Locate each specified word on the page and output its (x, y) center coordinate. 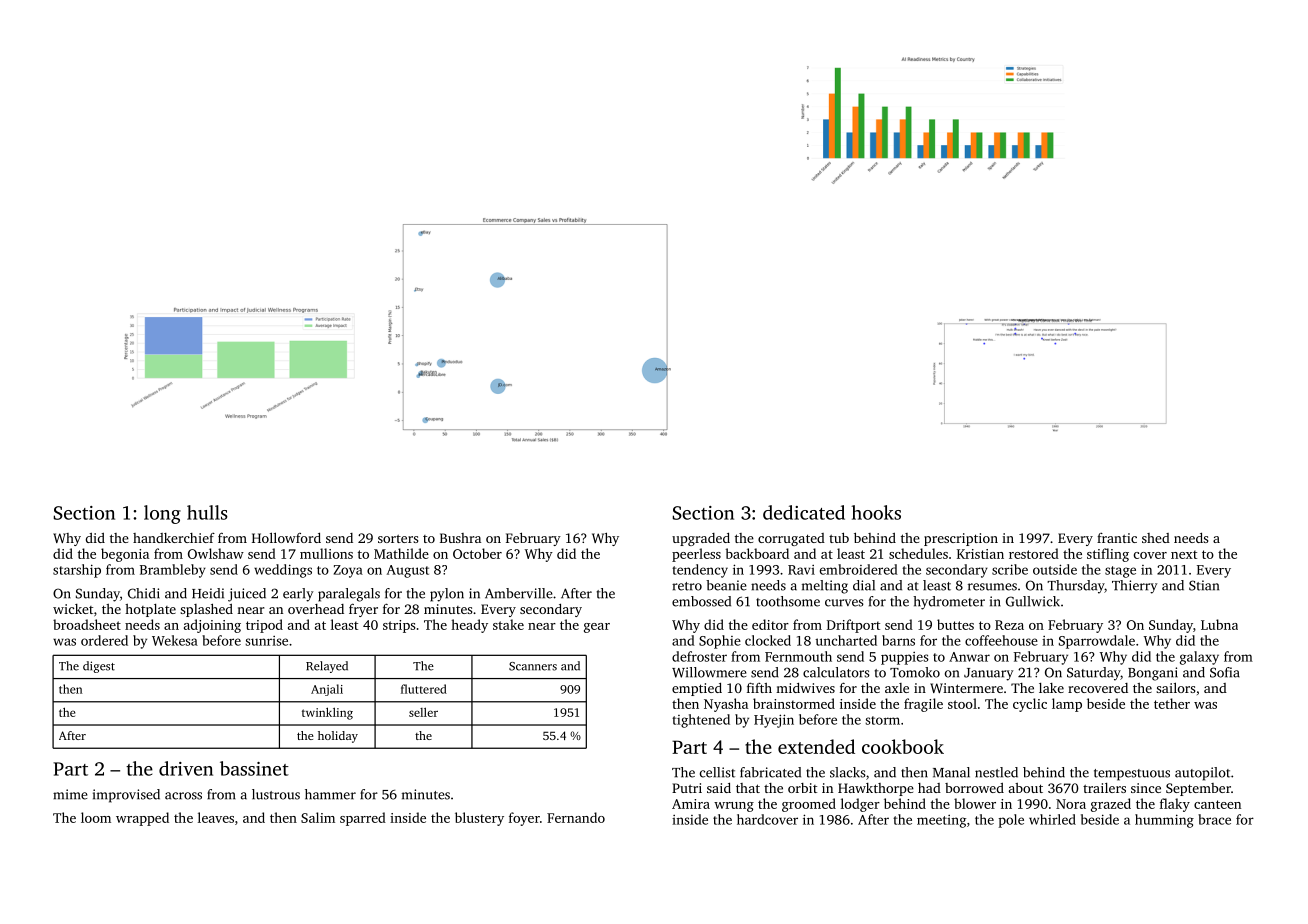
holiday (338, 737)
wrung (734, 807)
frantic (1117, 538)
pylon (447, 595)
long (162, 514)
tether (1172, 703)
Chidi (144, 593)
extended (816, 746)
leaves (216, 817)
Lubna (1219, 624)
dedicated (804, 512)
